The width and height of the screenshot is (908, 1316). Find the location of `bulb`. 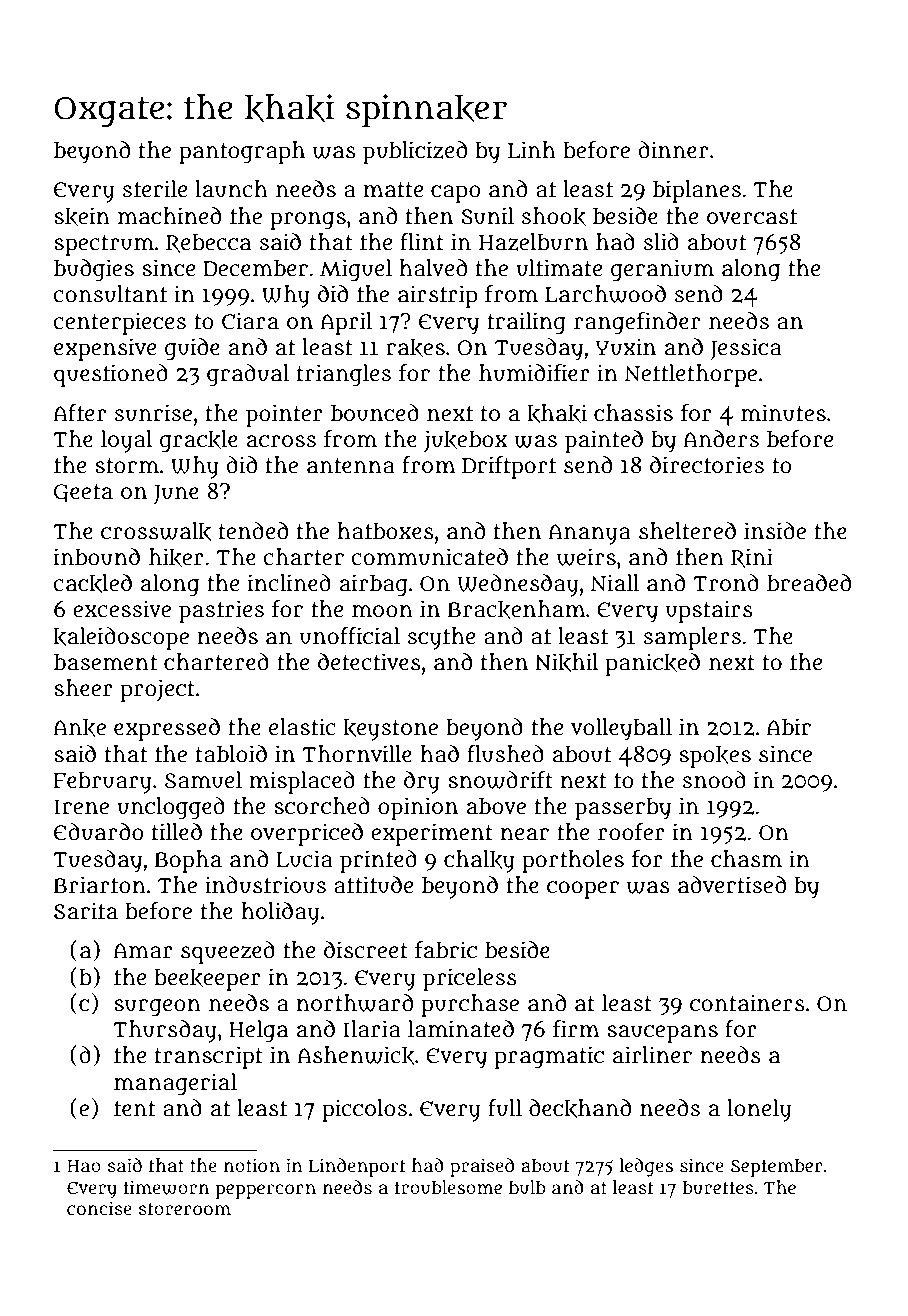

bulb is located at coordinates (527, 1187).
